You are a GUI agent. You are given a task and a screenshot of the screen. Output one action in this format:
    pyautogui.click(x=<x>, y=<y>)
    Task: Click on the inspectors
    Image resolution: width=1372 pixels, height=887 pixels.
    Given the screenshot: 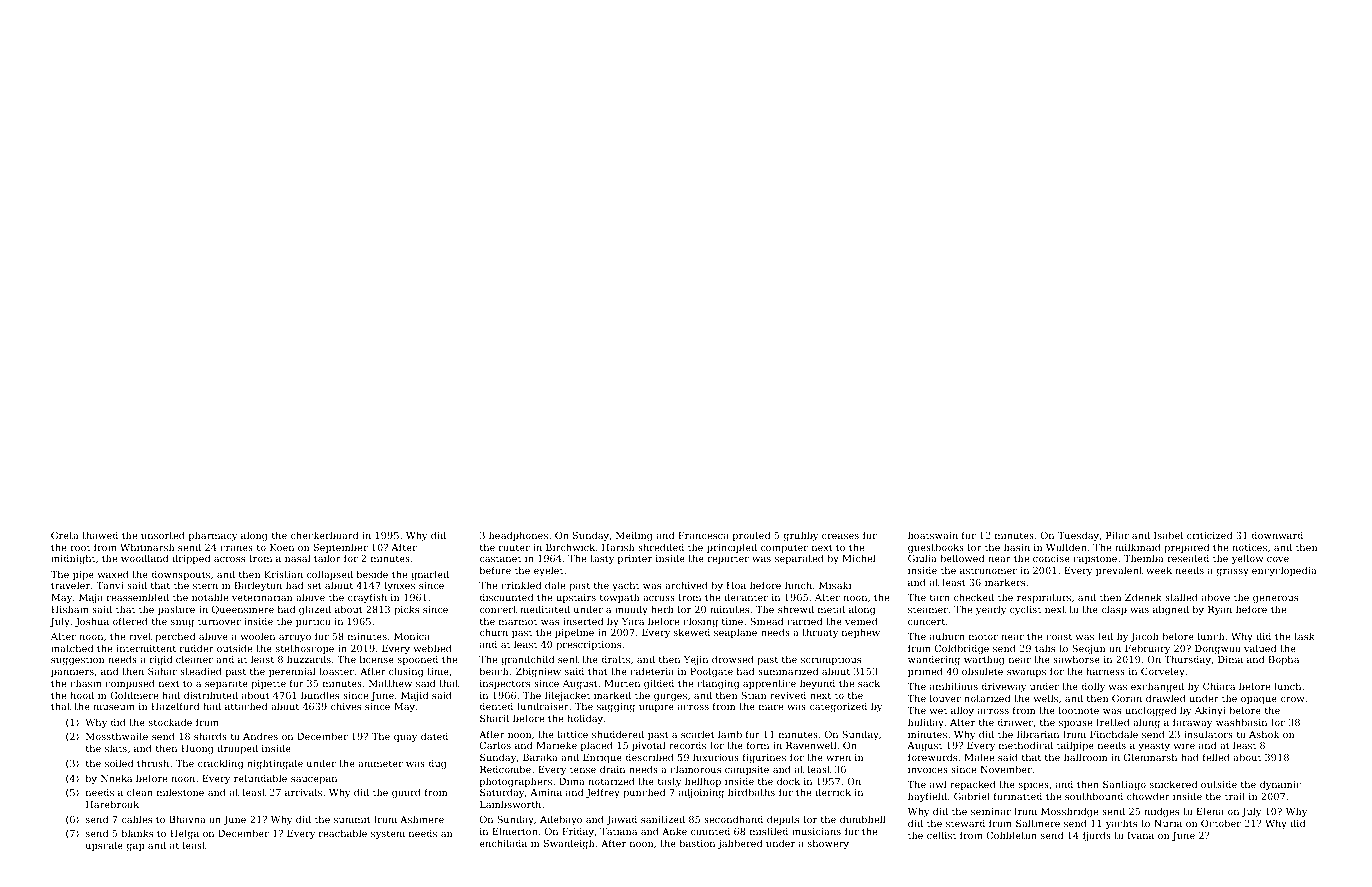 What is the action you would take?
    pyautogui.click(x=505, y=684)
